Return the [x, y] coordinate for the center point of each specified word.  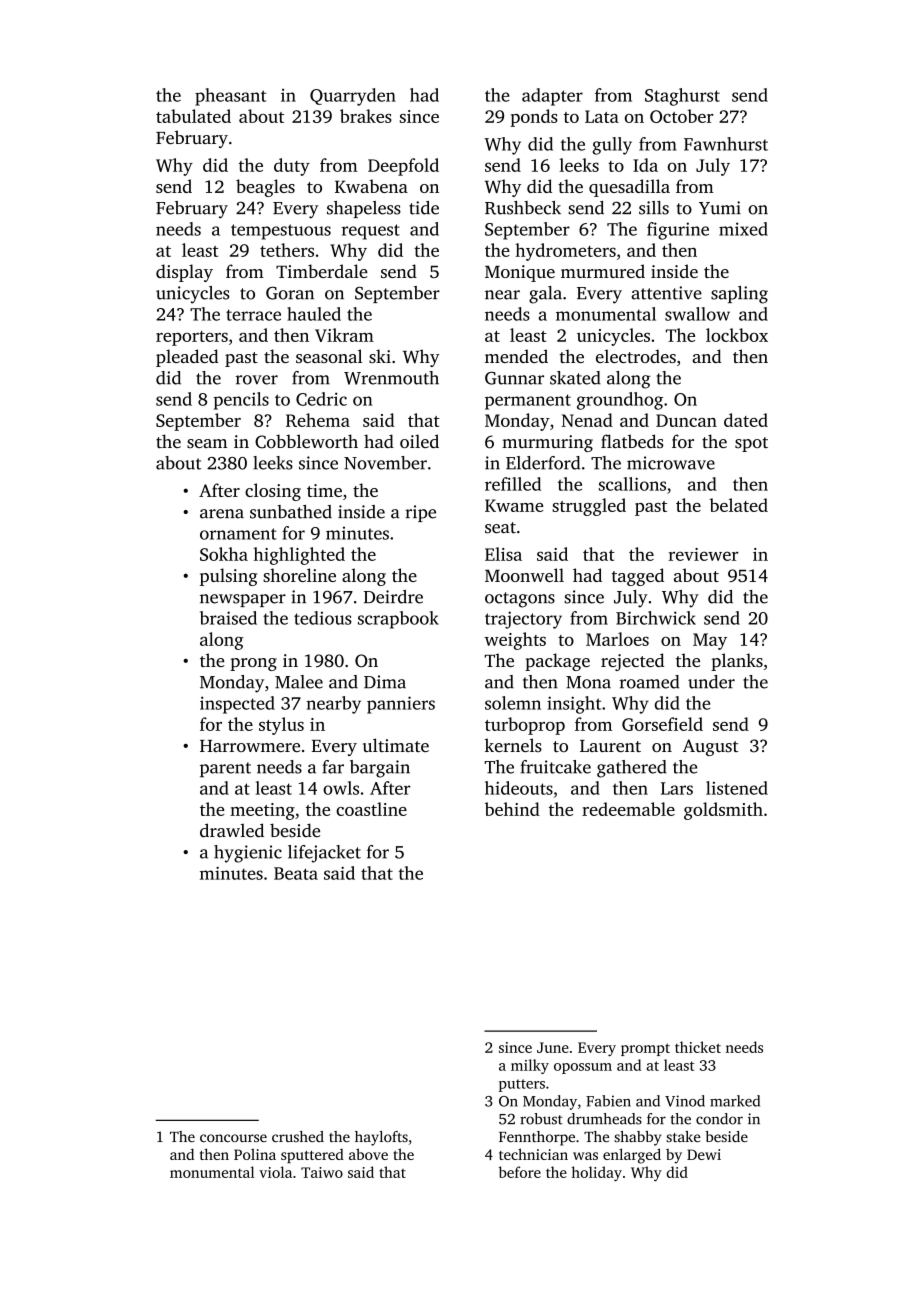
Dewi [704, 1154]
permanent [528, 402]
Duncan [686, 420]
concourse [233, 1138]
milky [530, 1066]
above [368, 1154]
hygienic [248, 854]
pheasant [230, 97]
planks [737, 662]
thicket [698, 1047]
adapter [552, 97]
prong [253, 664]
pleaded [187, 358]
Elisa [503, 554]
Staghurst [682, 97]
